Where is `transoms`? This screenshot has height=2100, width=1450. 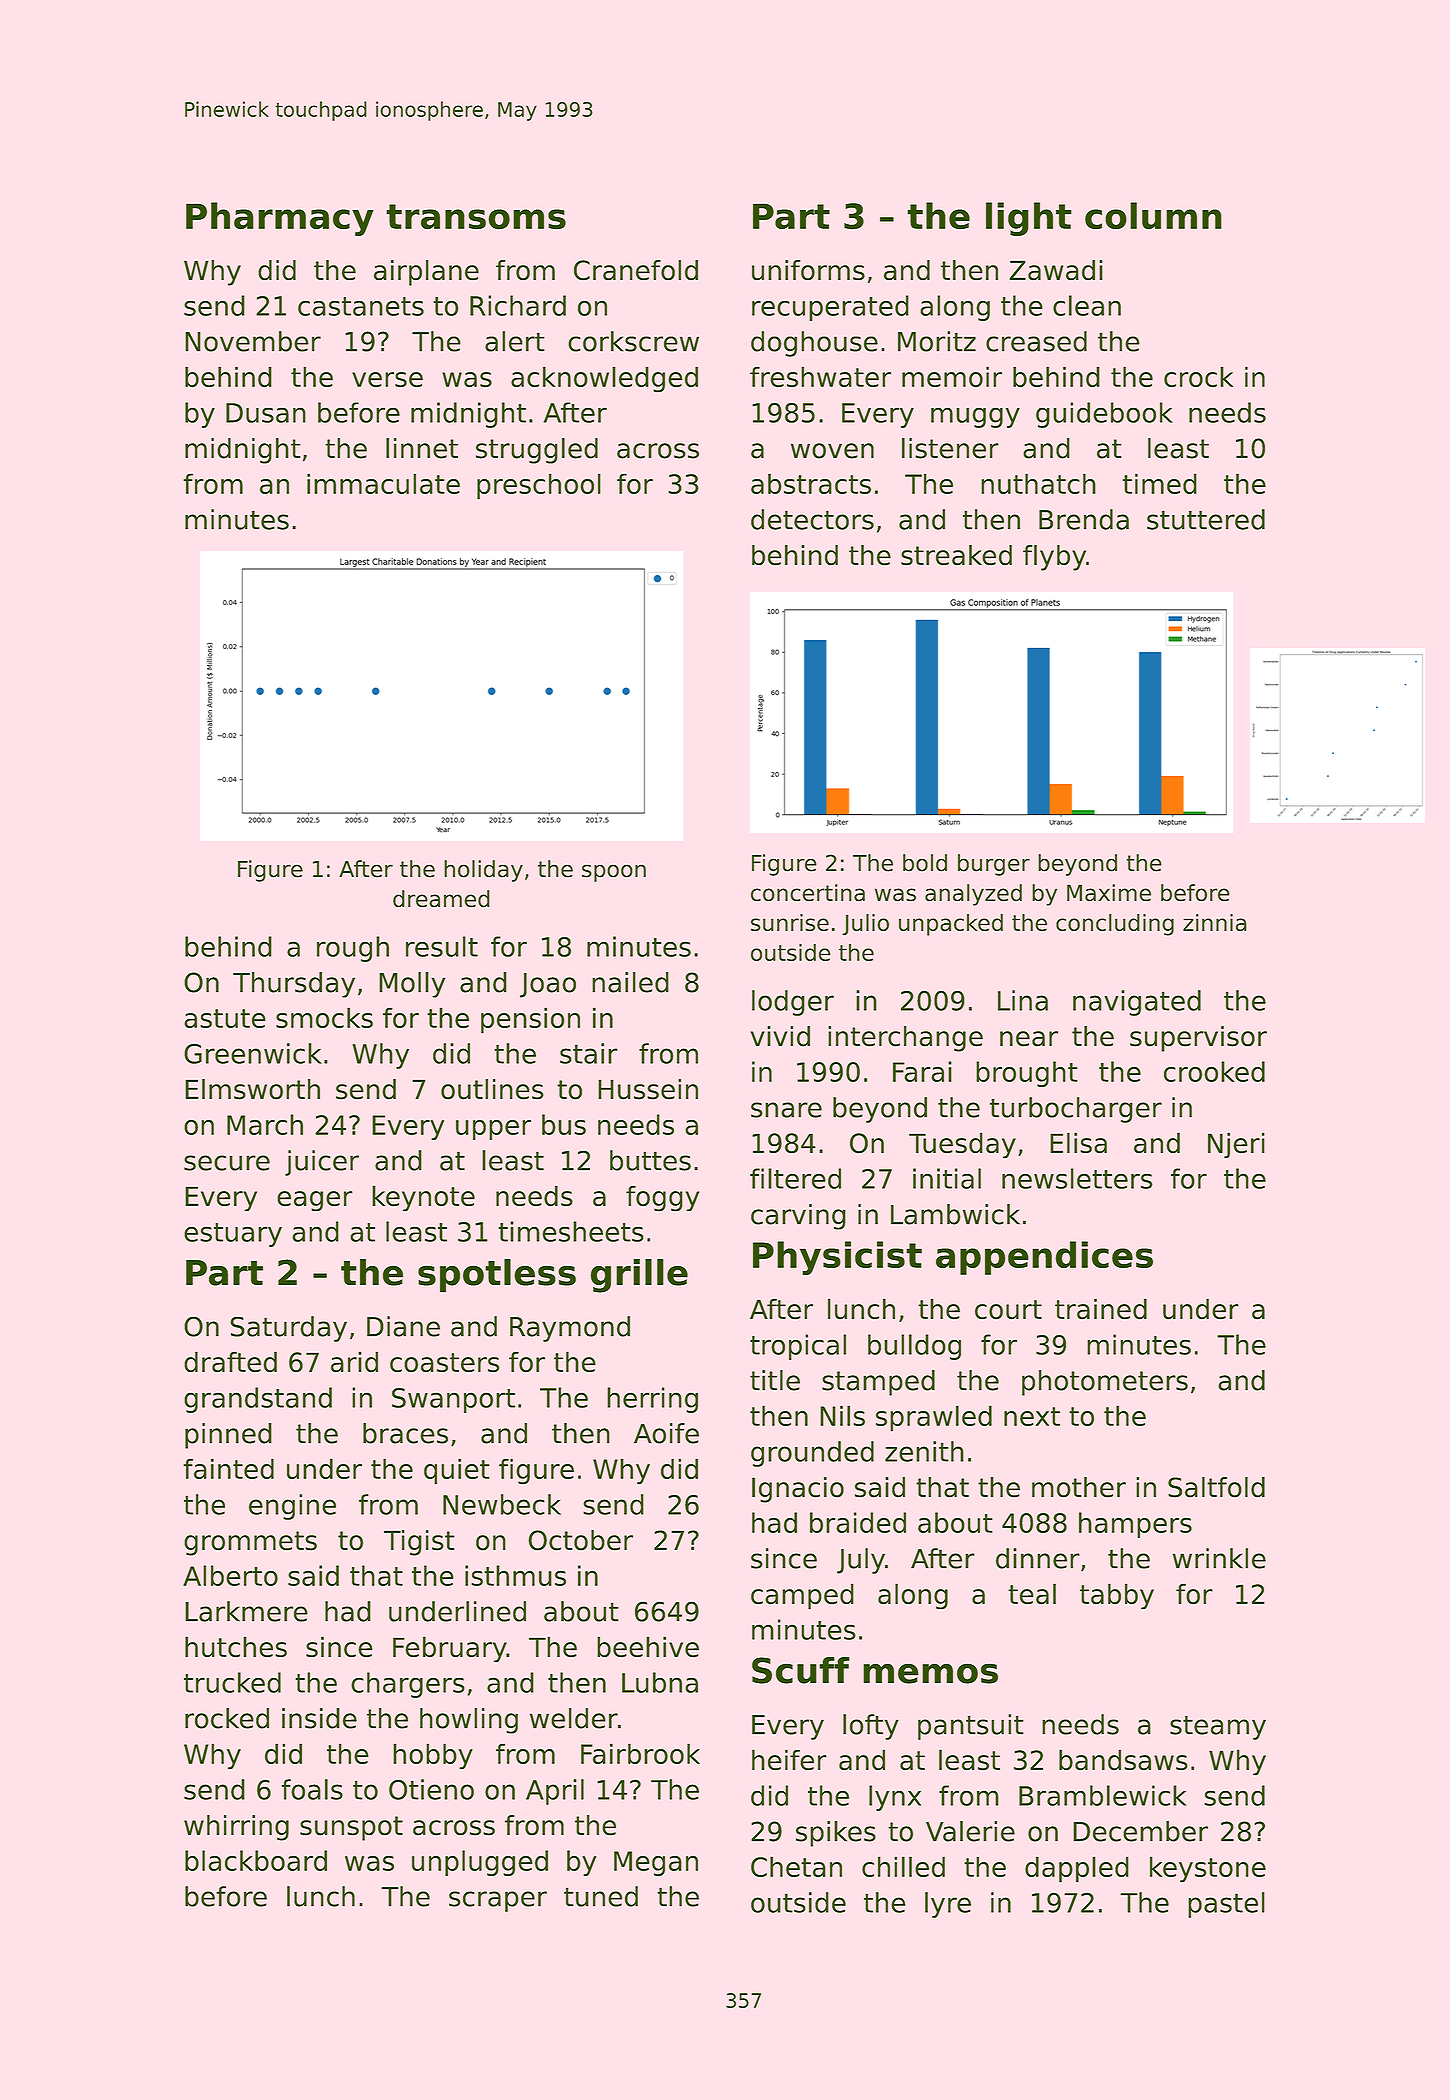 transoms is located at coordinates (476, 217).
